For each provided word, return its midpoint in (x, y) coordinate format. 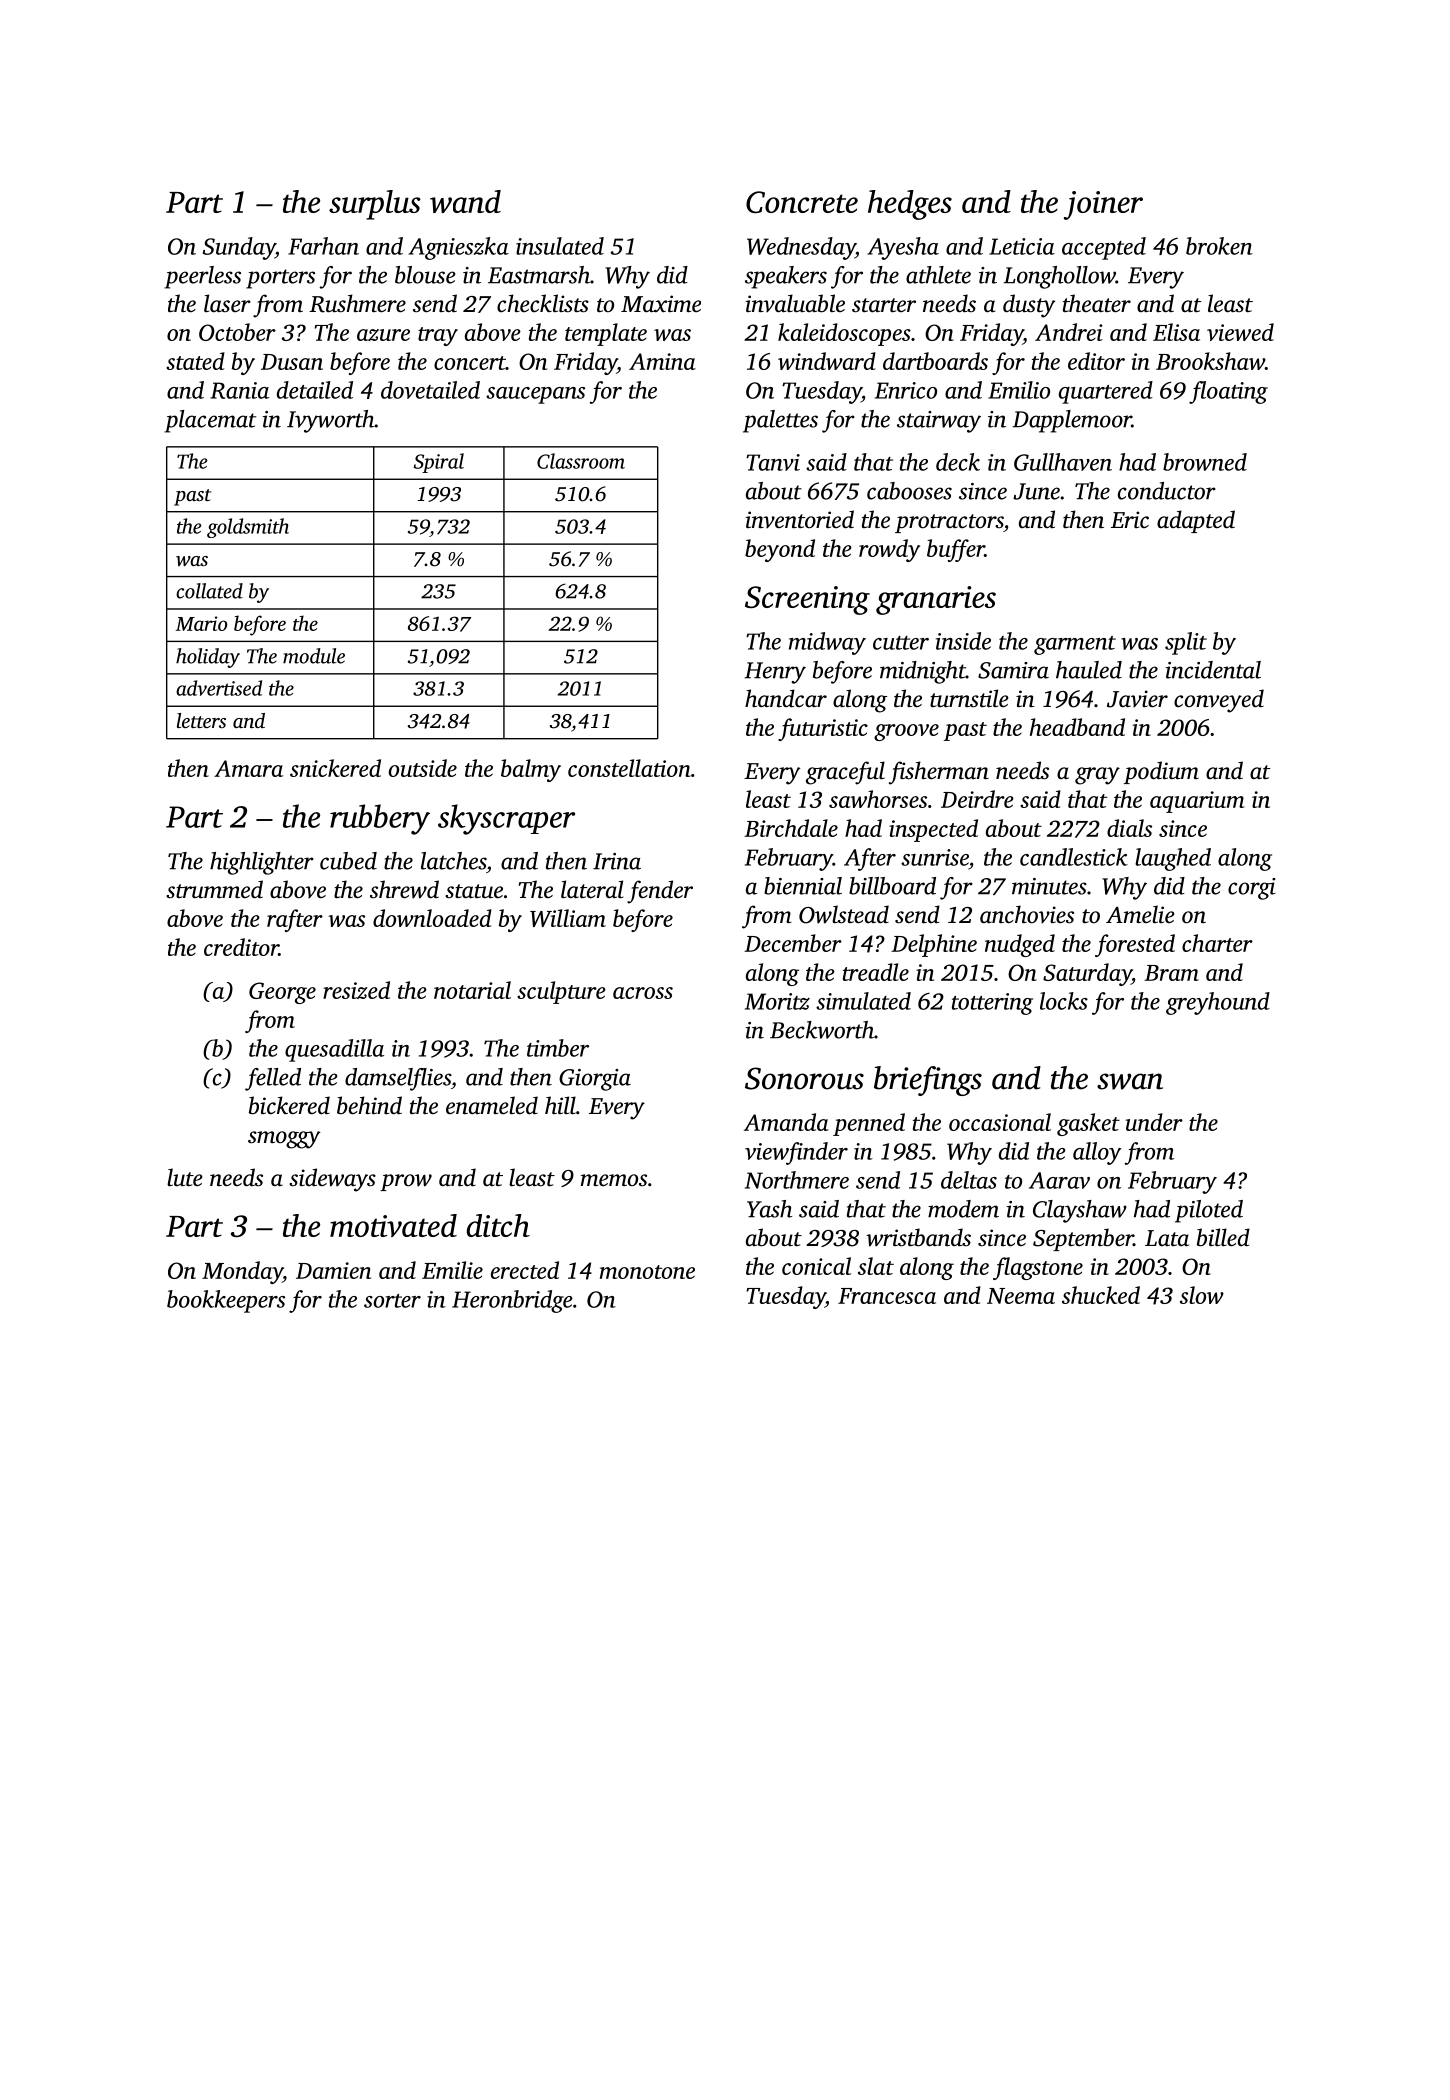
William (568, 918)
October (237, 332)
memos (614, 1180)
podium (1161, 772)
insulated (560, 246)
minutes (1049, 886)
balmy (531, 770)
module (314, 656)
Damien (333, 1270)
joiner (1103, 205)
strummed (214, 889)
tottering (992, 1004)
